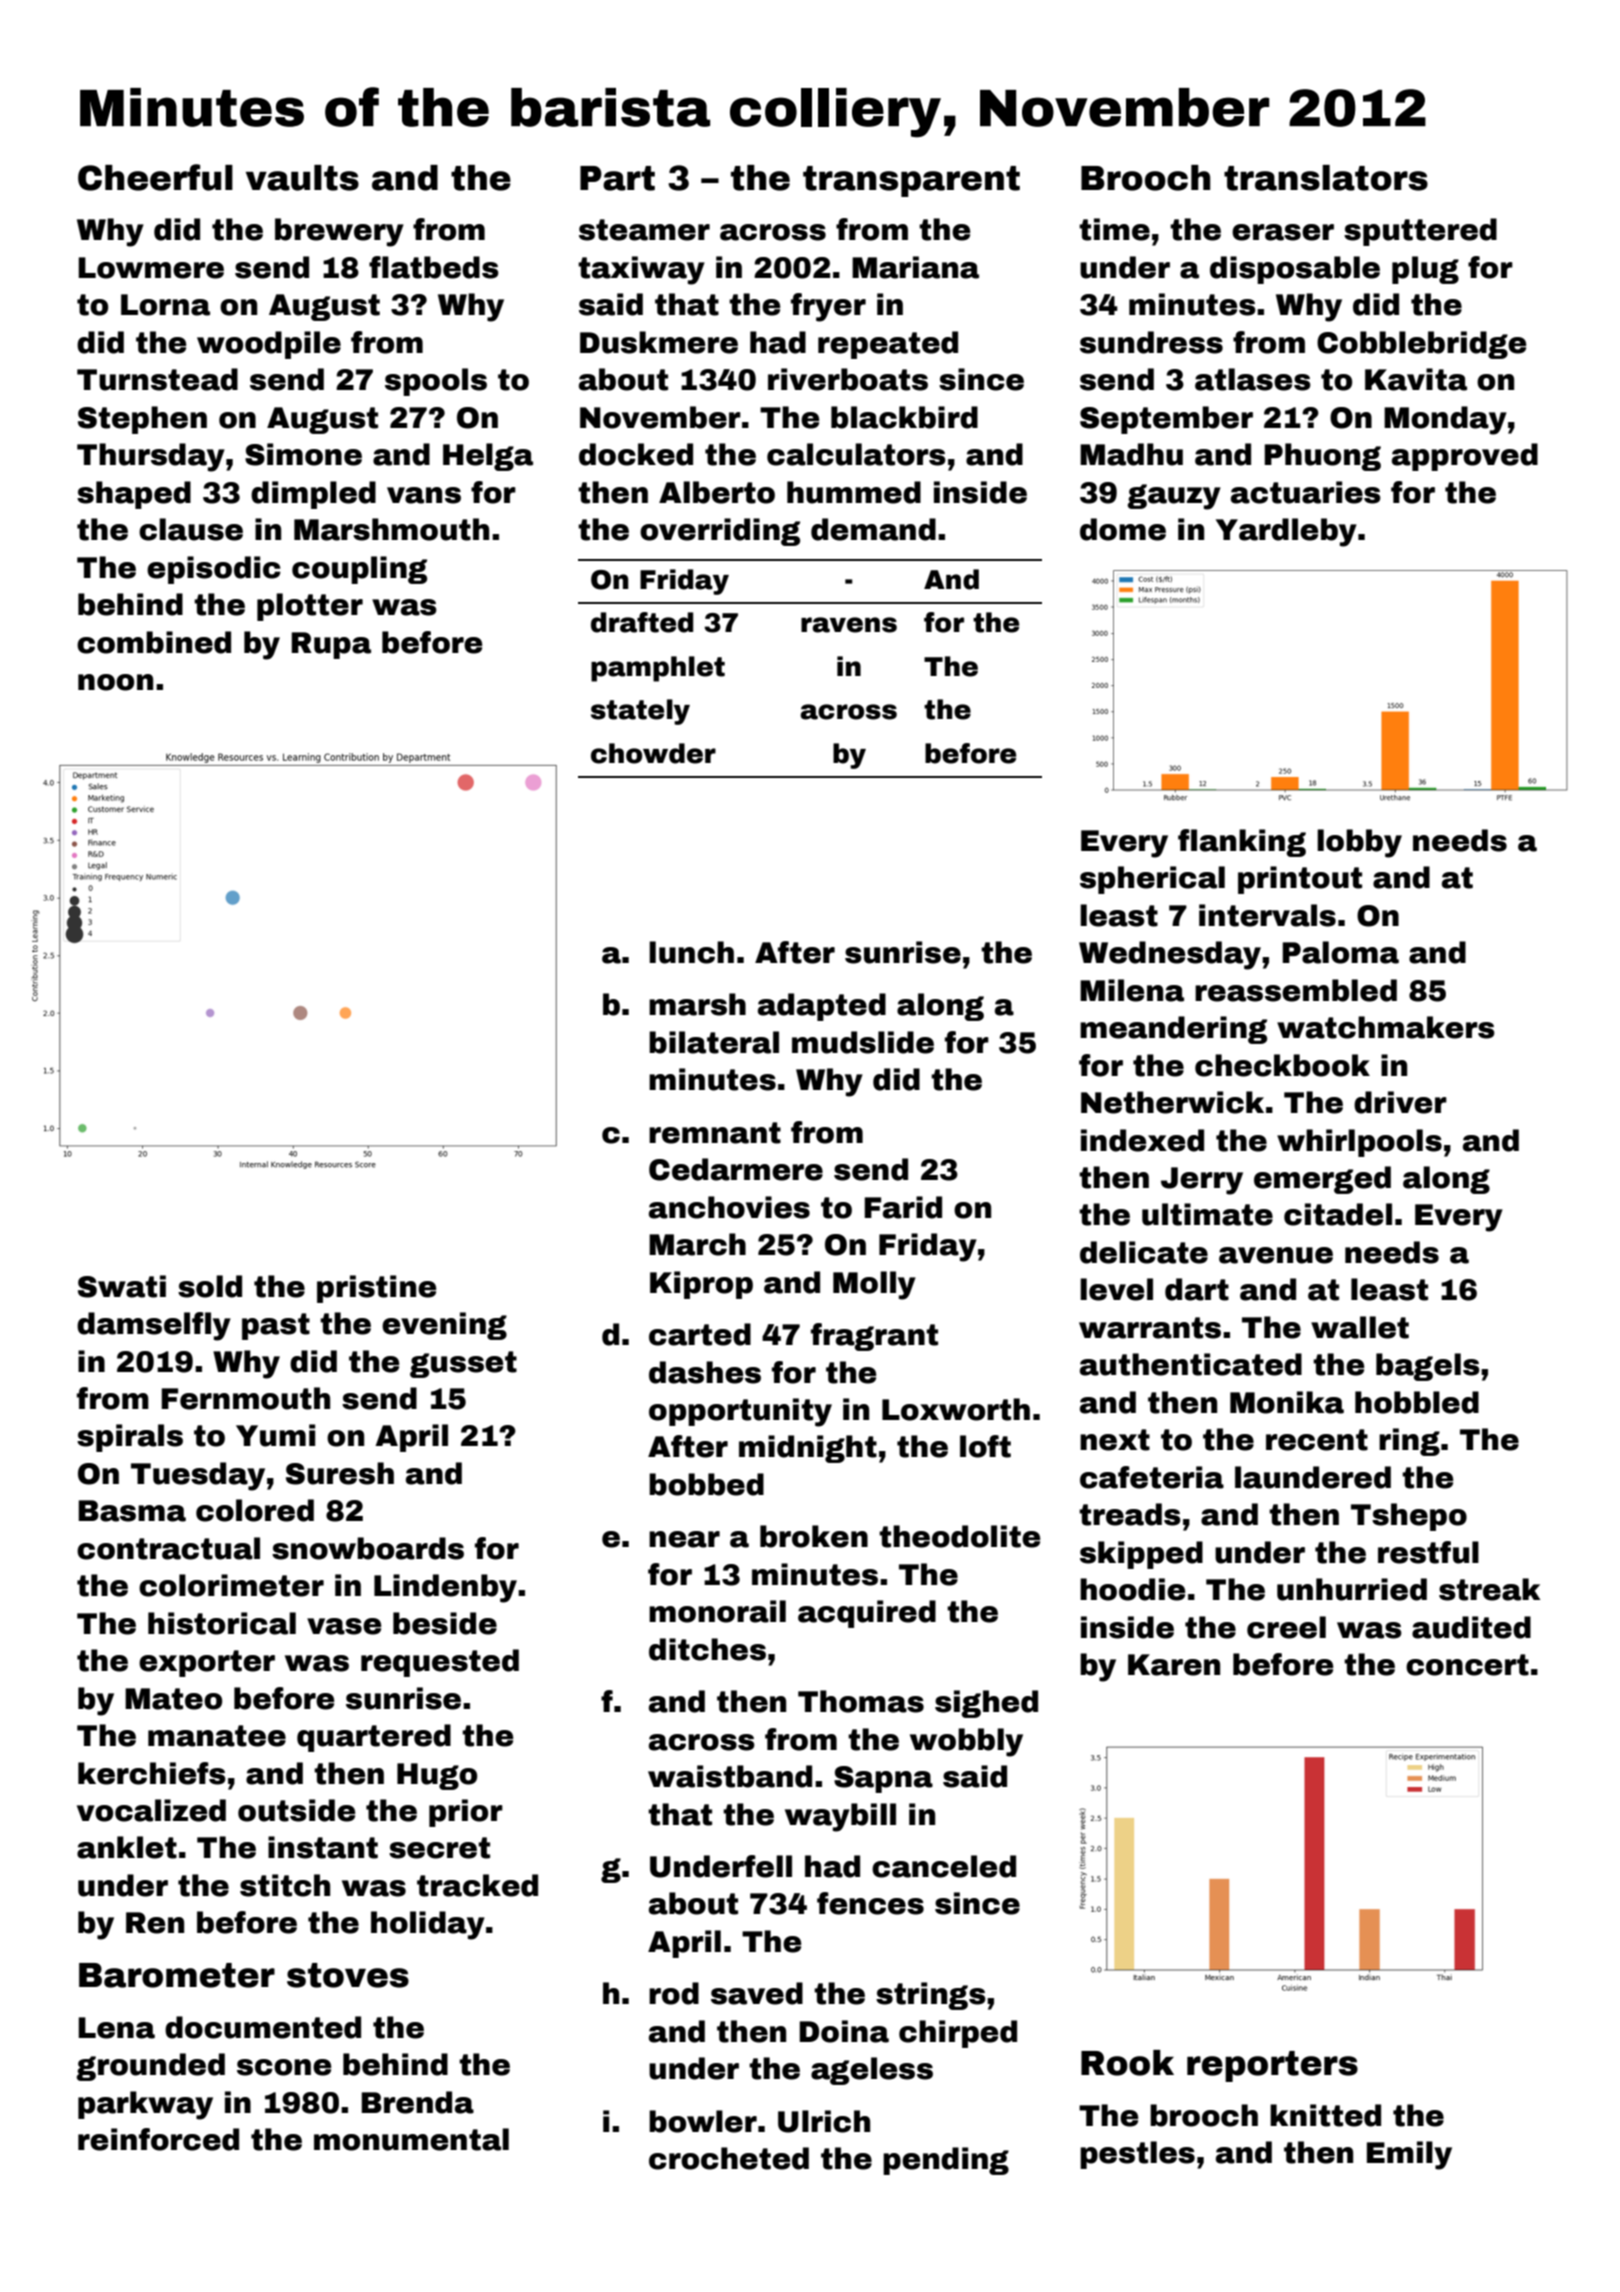  Describe the element at coordinates (729, 2158) in the document. I see `crocheted` at that location.
